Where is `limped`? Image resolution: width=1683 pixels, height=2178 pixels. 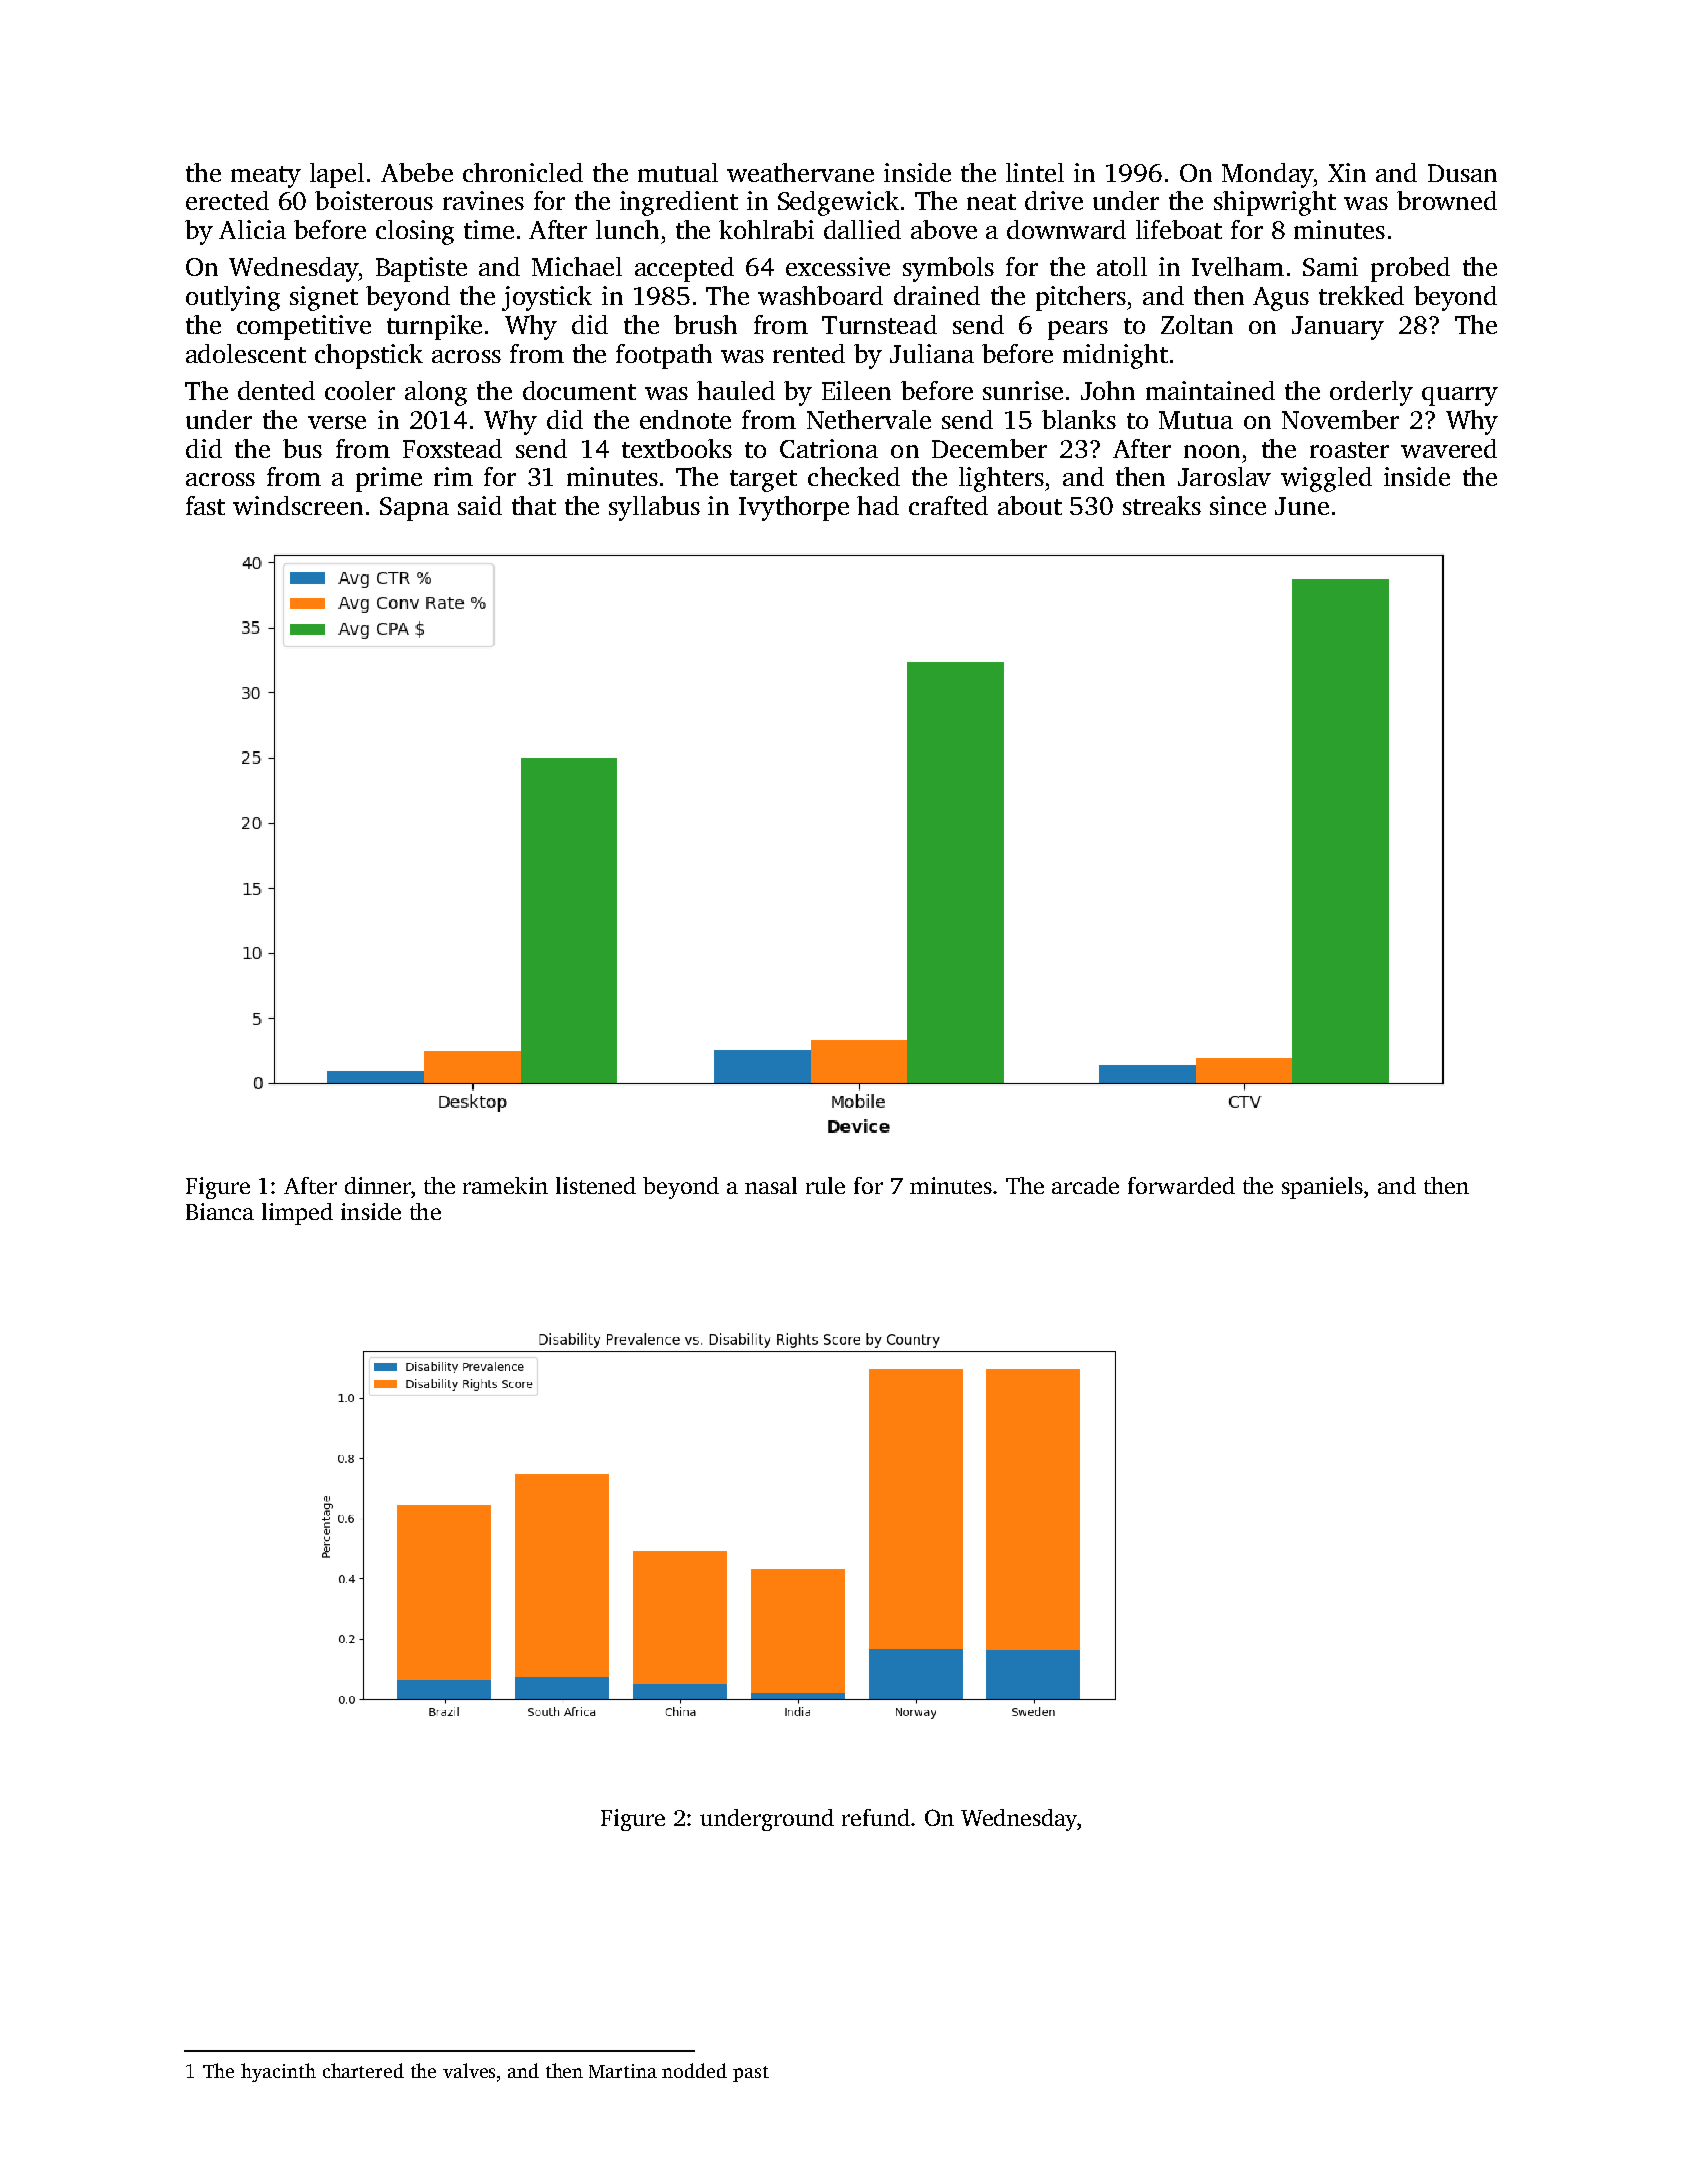
limped is located at coordinates (297, 1214).
